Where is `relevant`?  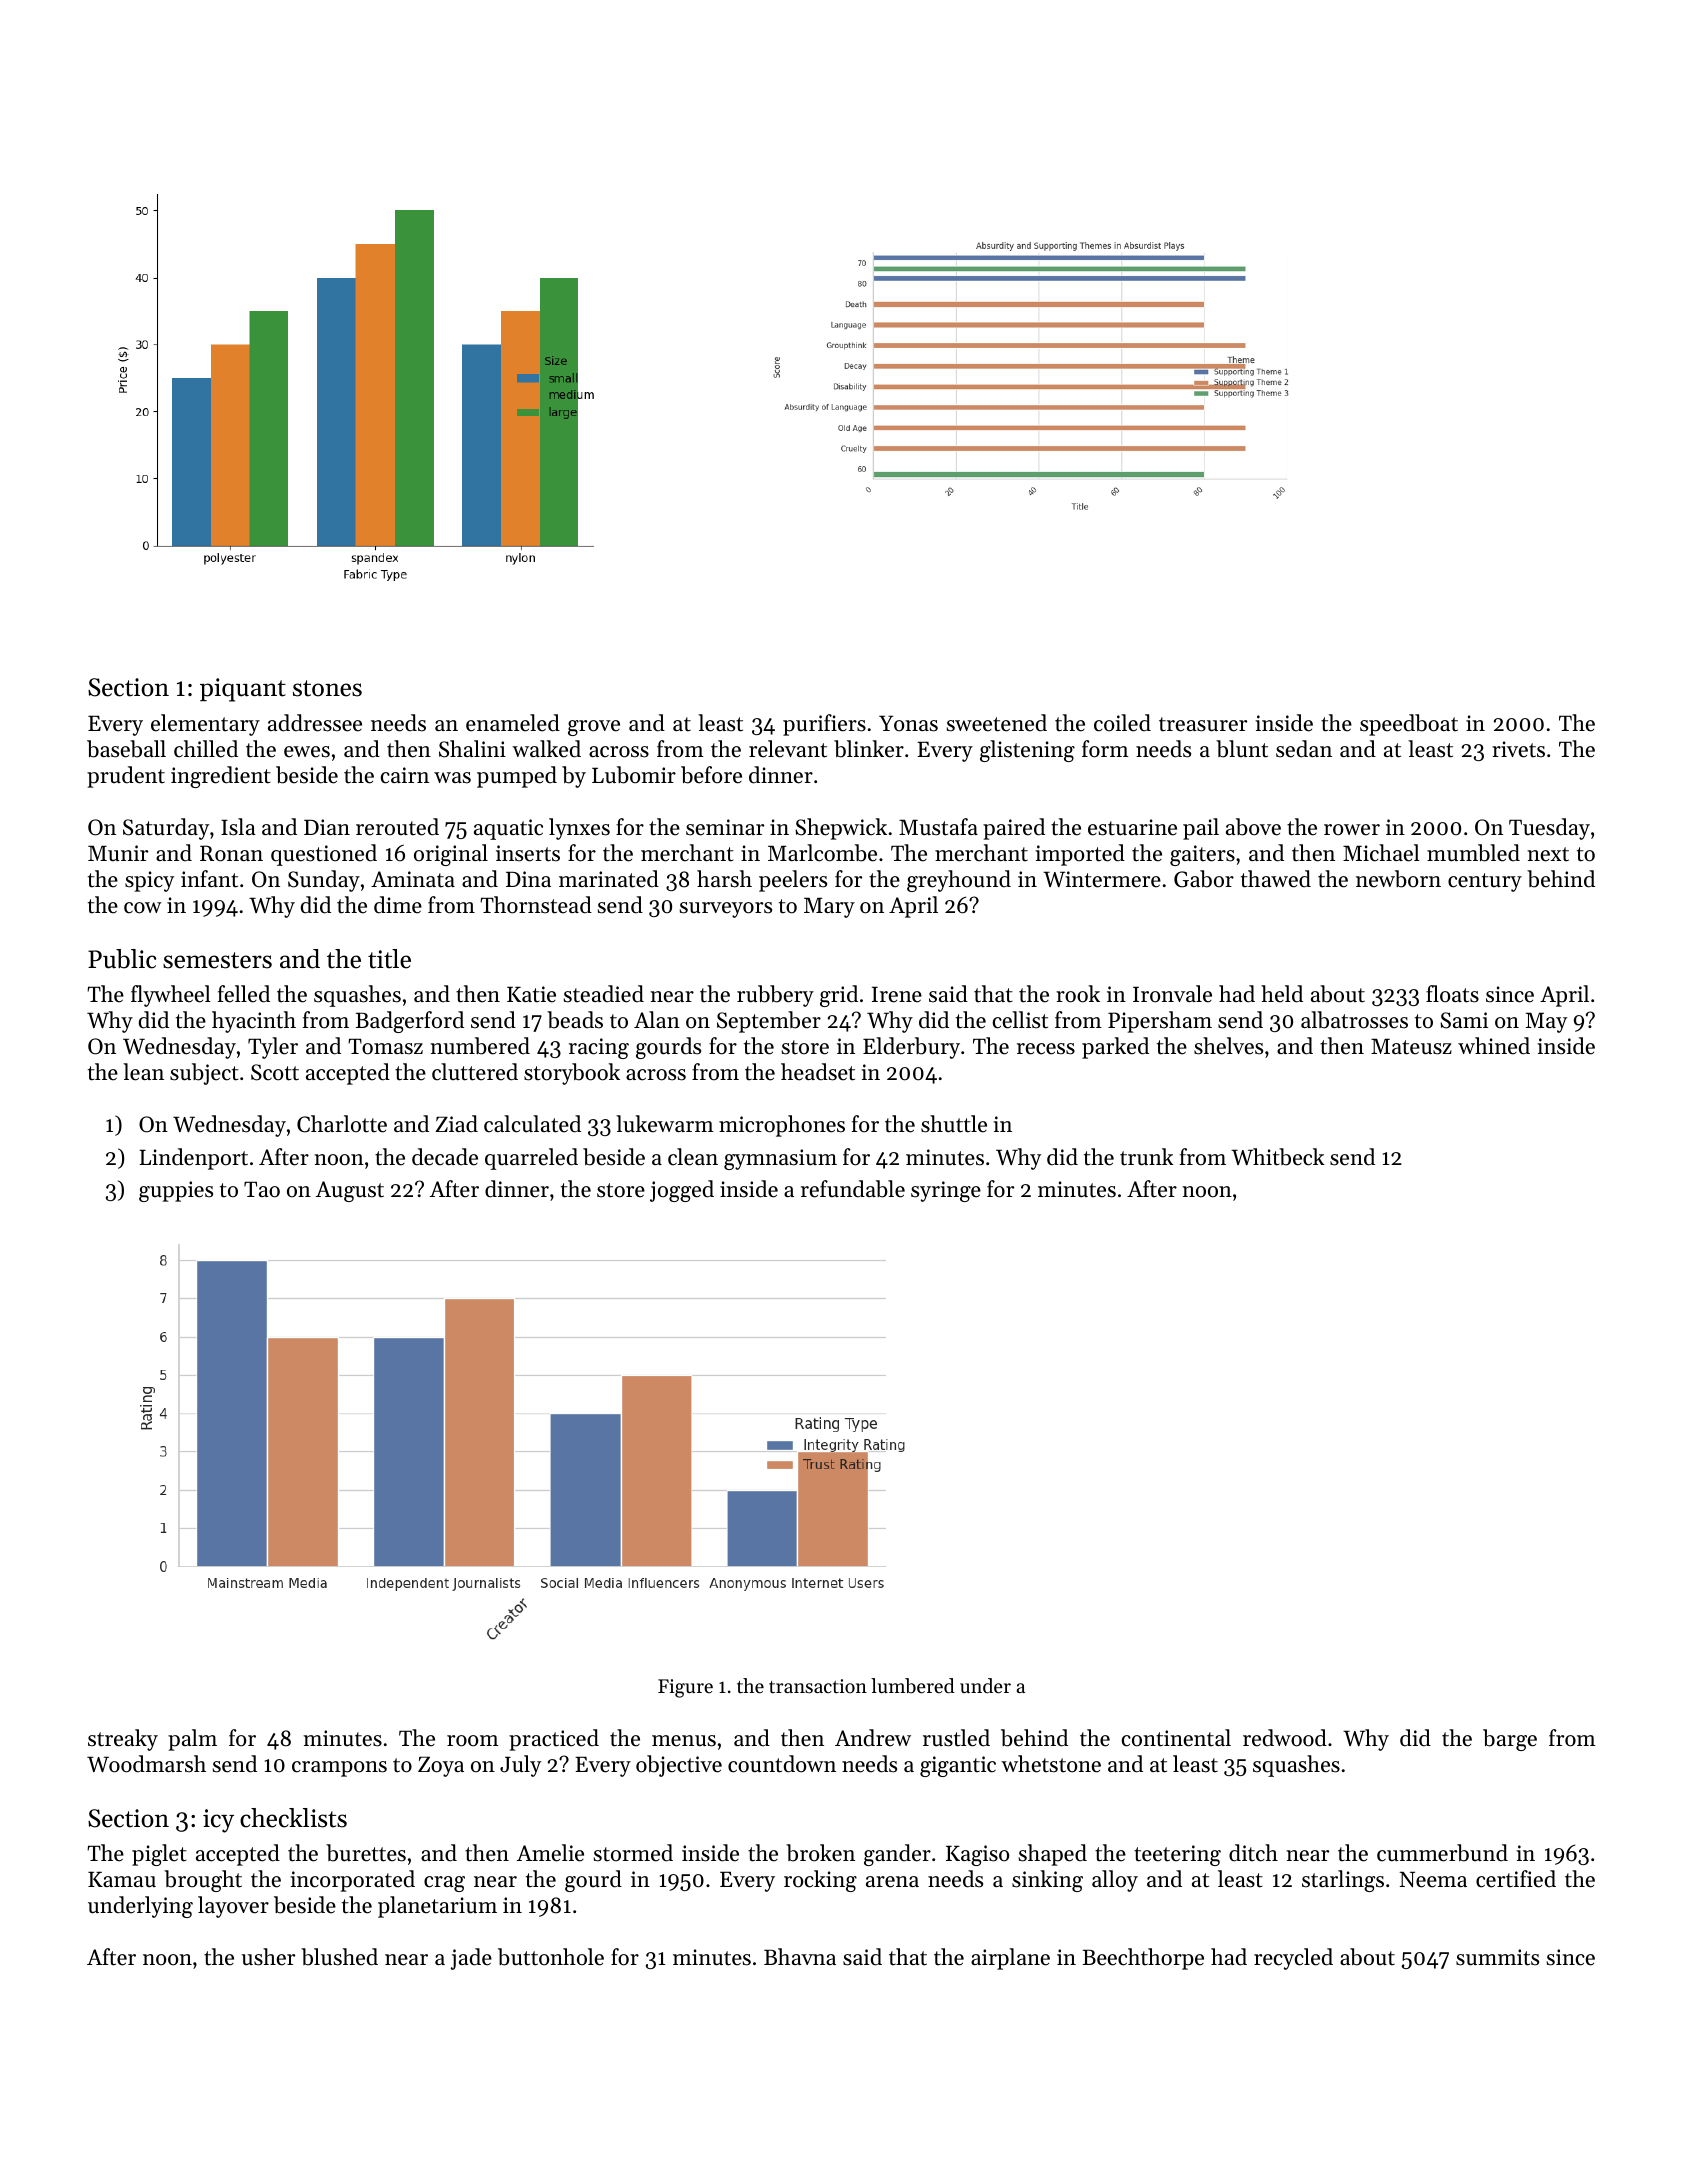 relevant is located at coordinates (788, 749).
